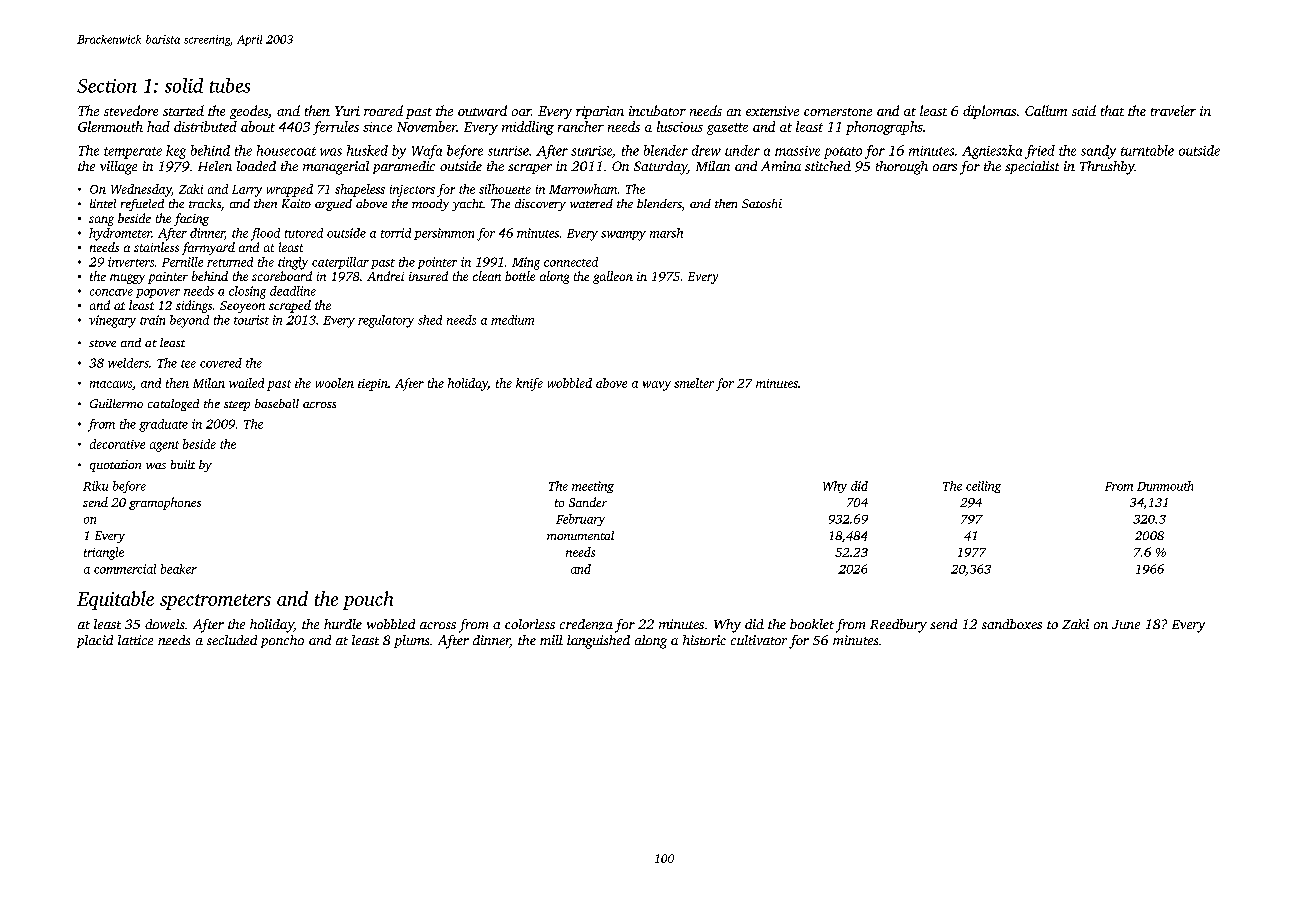 The width and height of the image is (1308, 924). What do you see at coordinates (165, 624) in the image?
I see `dowels` at bounding box center [165, 624].
